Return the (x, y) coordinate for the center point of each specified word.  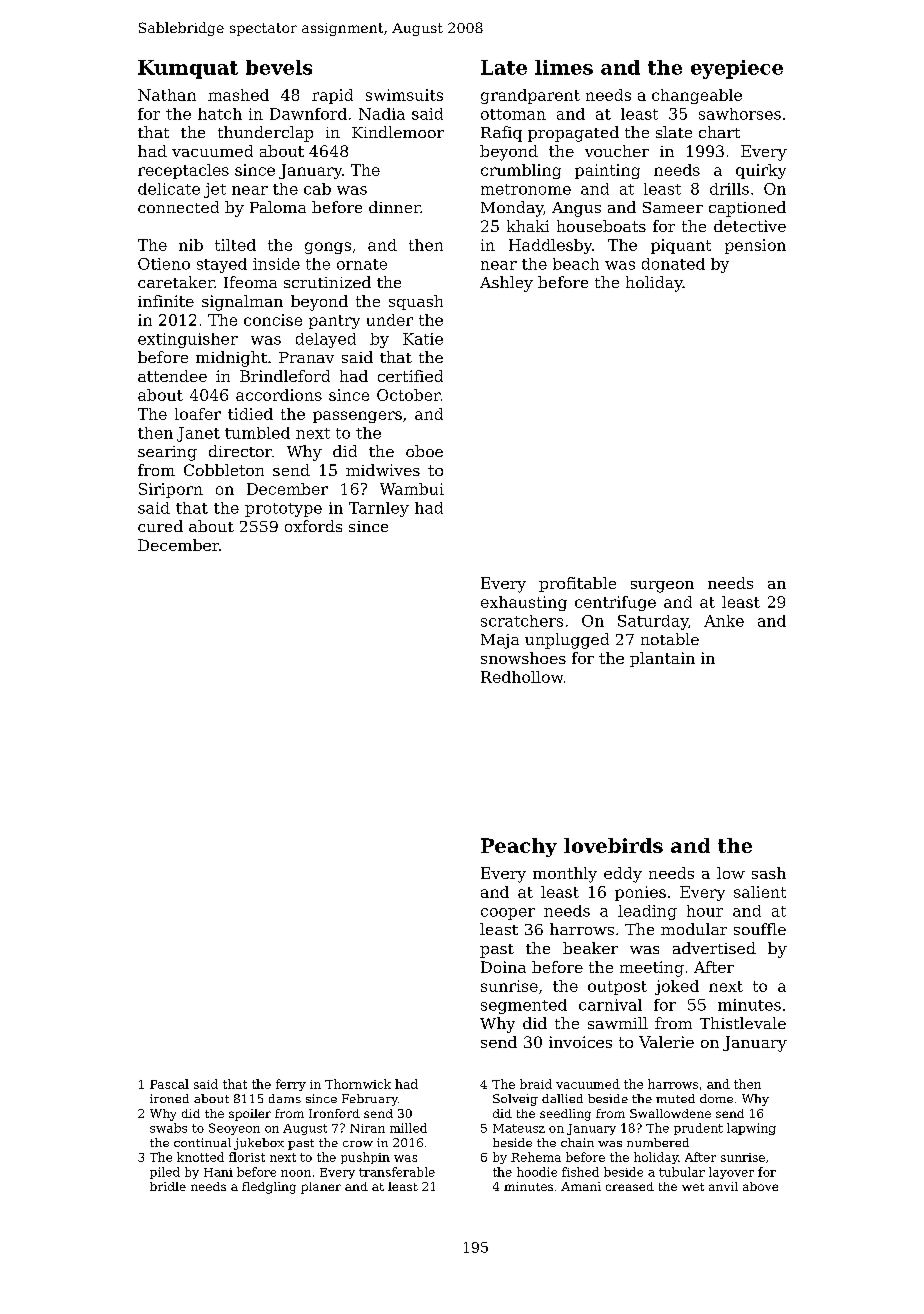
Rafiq (501, 134)
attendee (172, 376)
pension (755, 246)
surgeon (662, 587)
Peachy (519, 847)
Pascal (169, 1084)
